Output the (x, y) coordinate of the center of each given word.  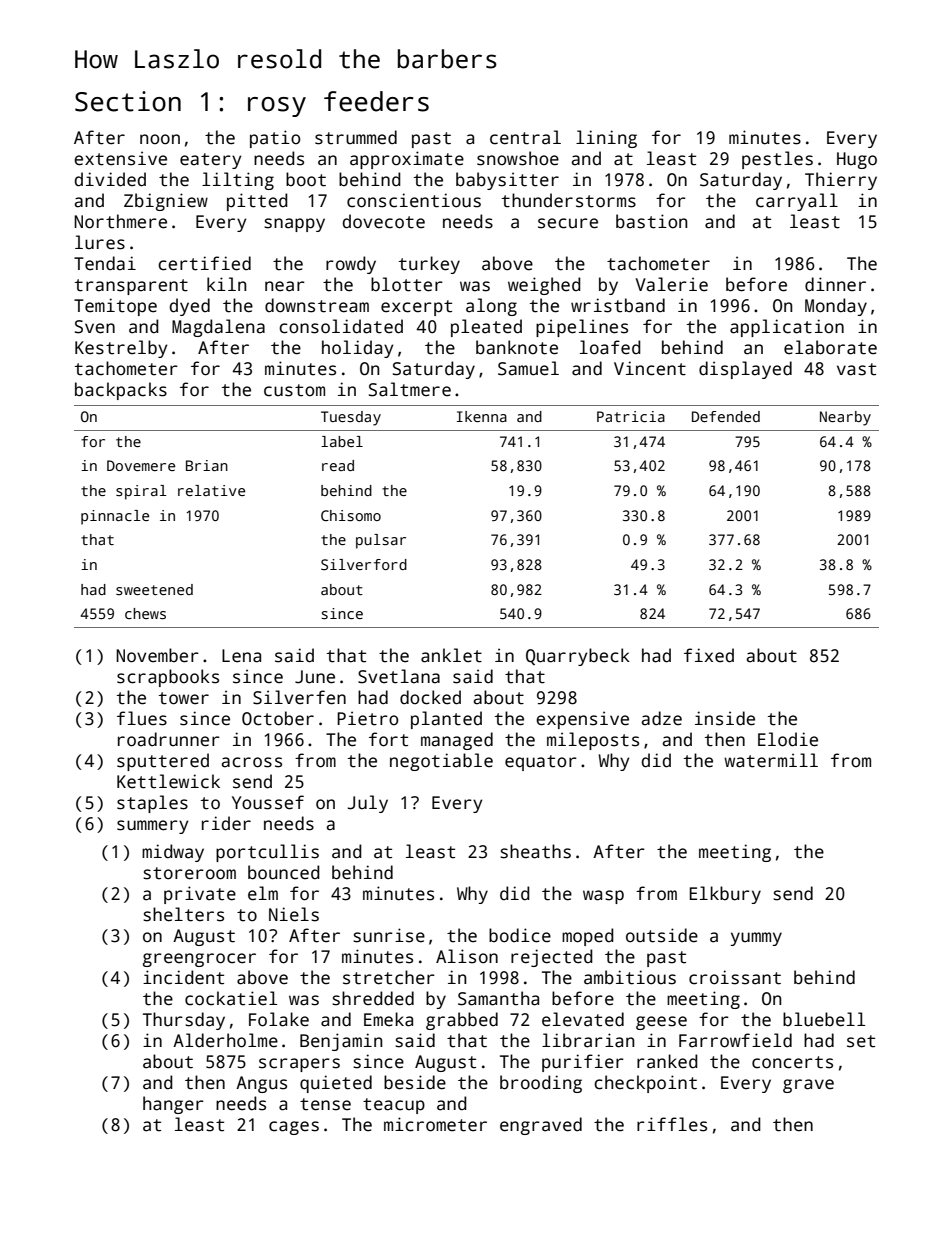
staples (152, 804)
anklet (451, 655)
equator (541, 763)
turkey (429, 265)
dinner (835, 284)
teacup (394, 1106)
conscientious (414, 200)
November (157, 655)
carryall (797, 202)
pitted (257, 202)
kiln (226, 284)
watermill (771, 760)
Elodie (788, 739)
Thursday (184, 1021)
